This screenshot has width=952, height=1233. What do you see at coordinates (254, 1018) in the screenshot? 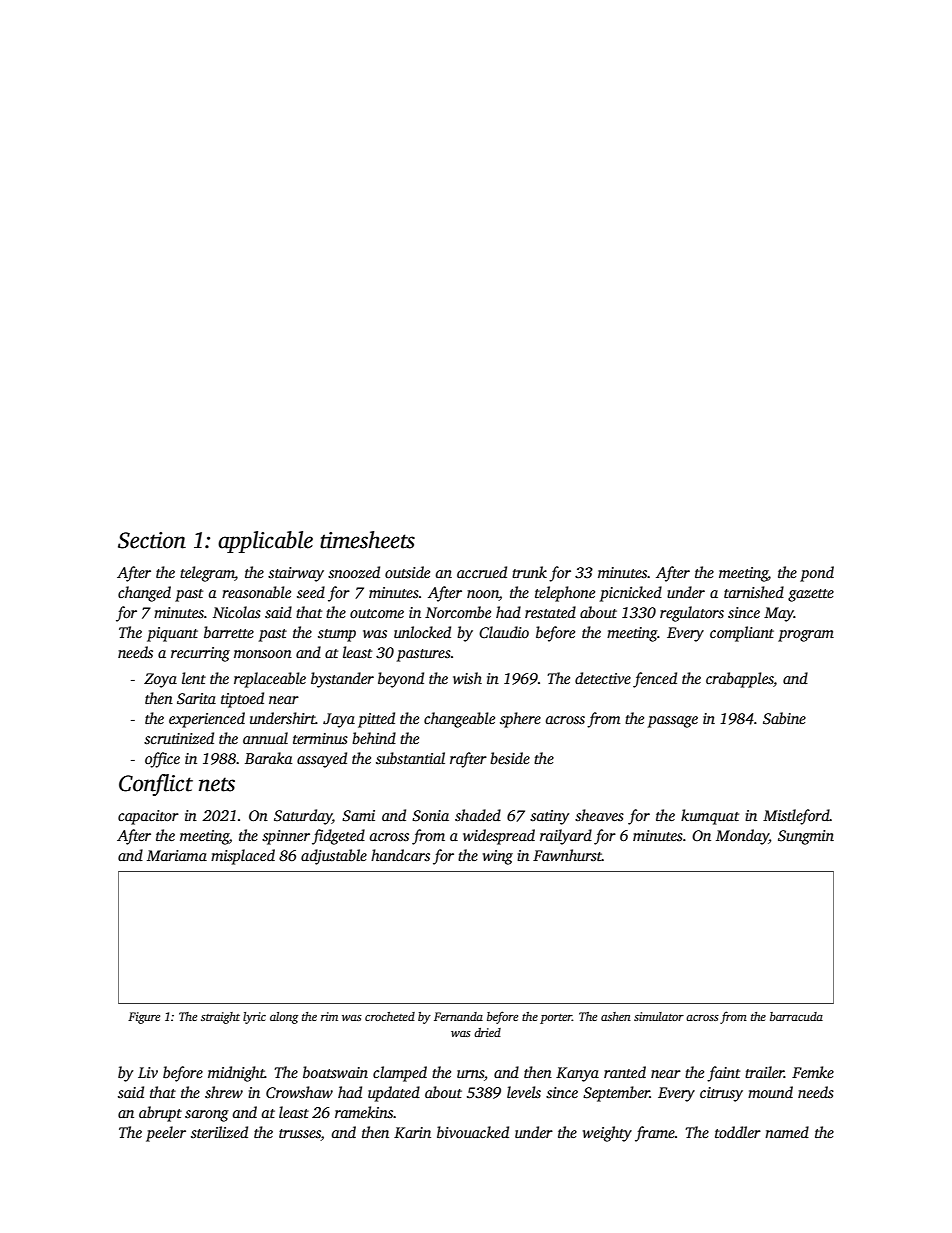
I see `lyric` at bounding box center [254, 1018].
